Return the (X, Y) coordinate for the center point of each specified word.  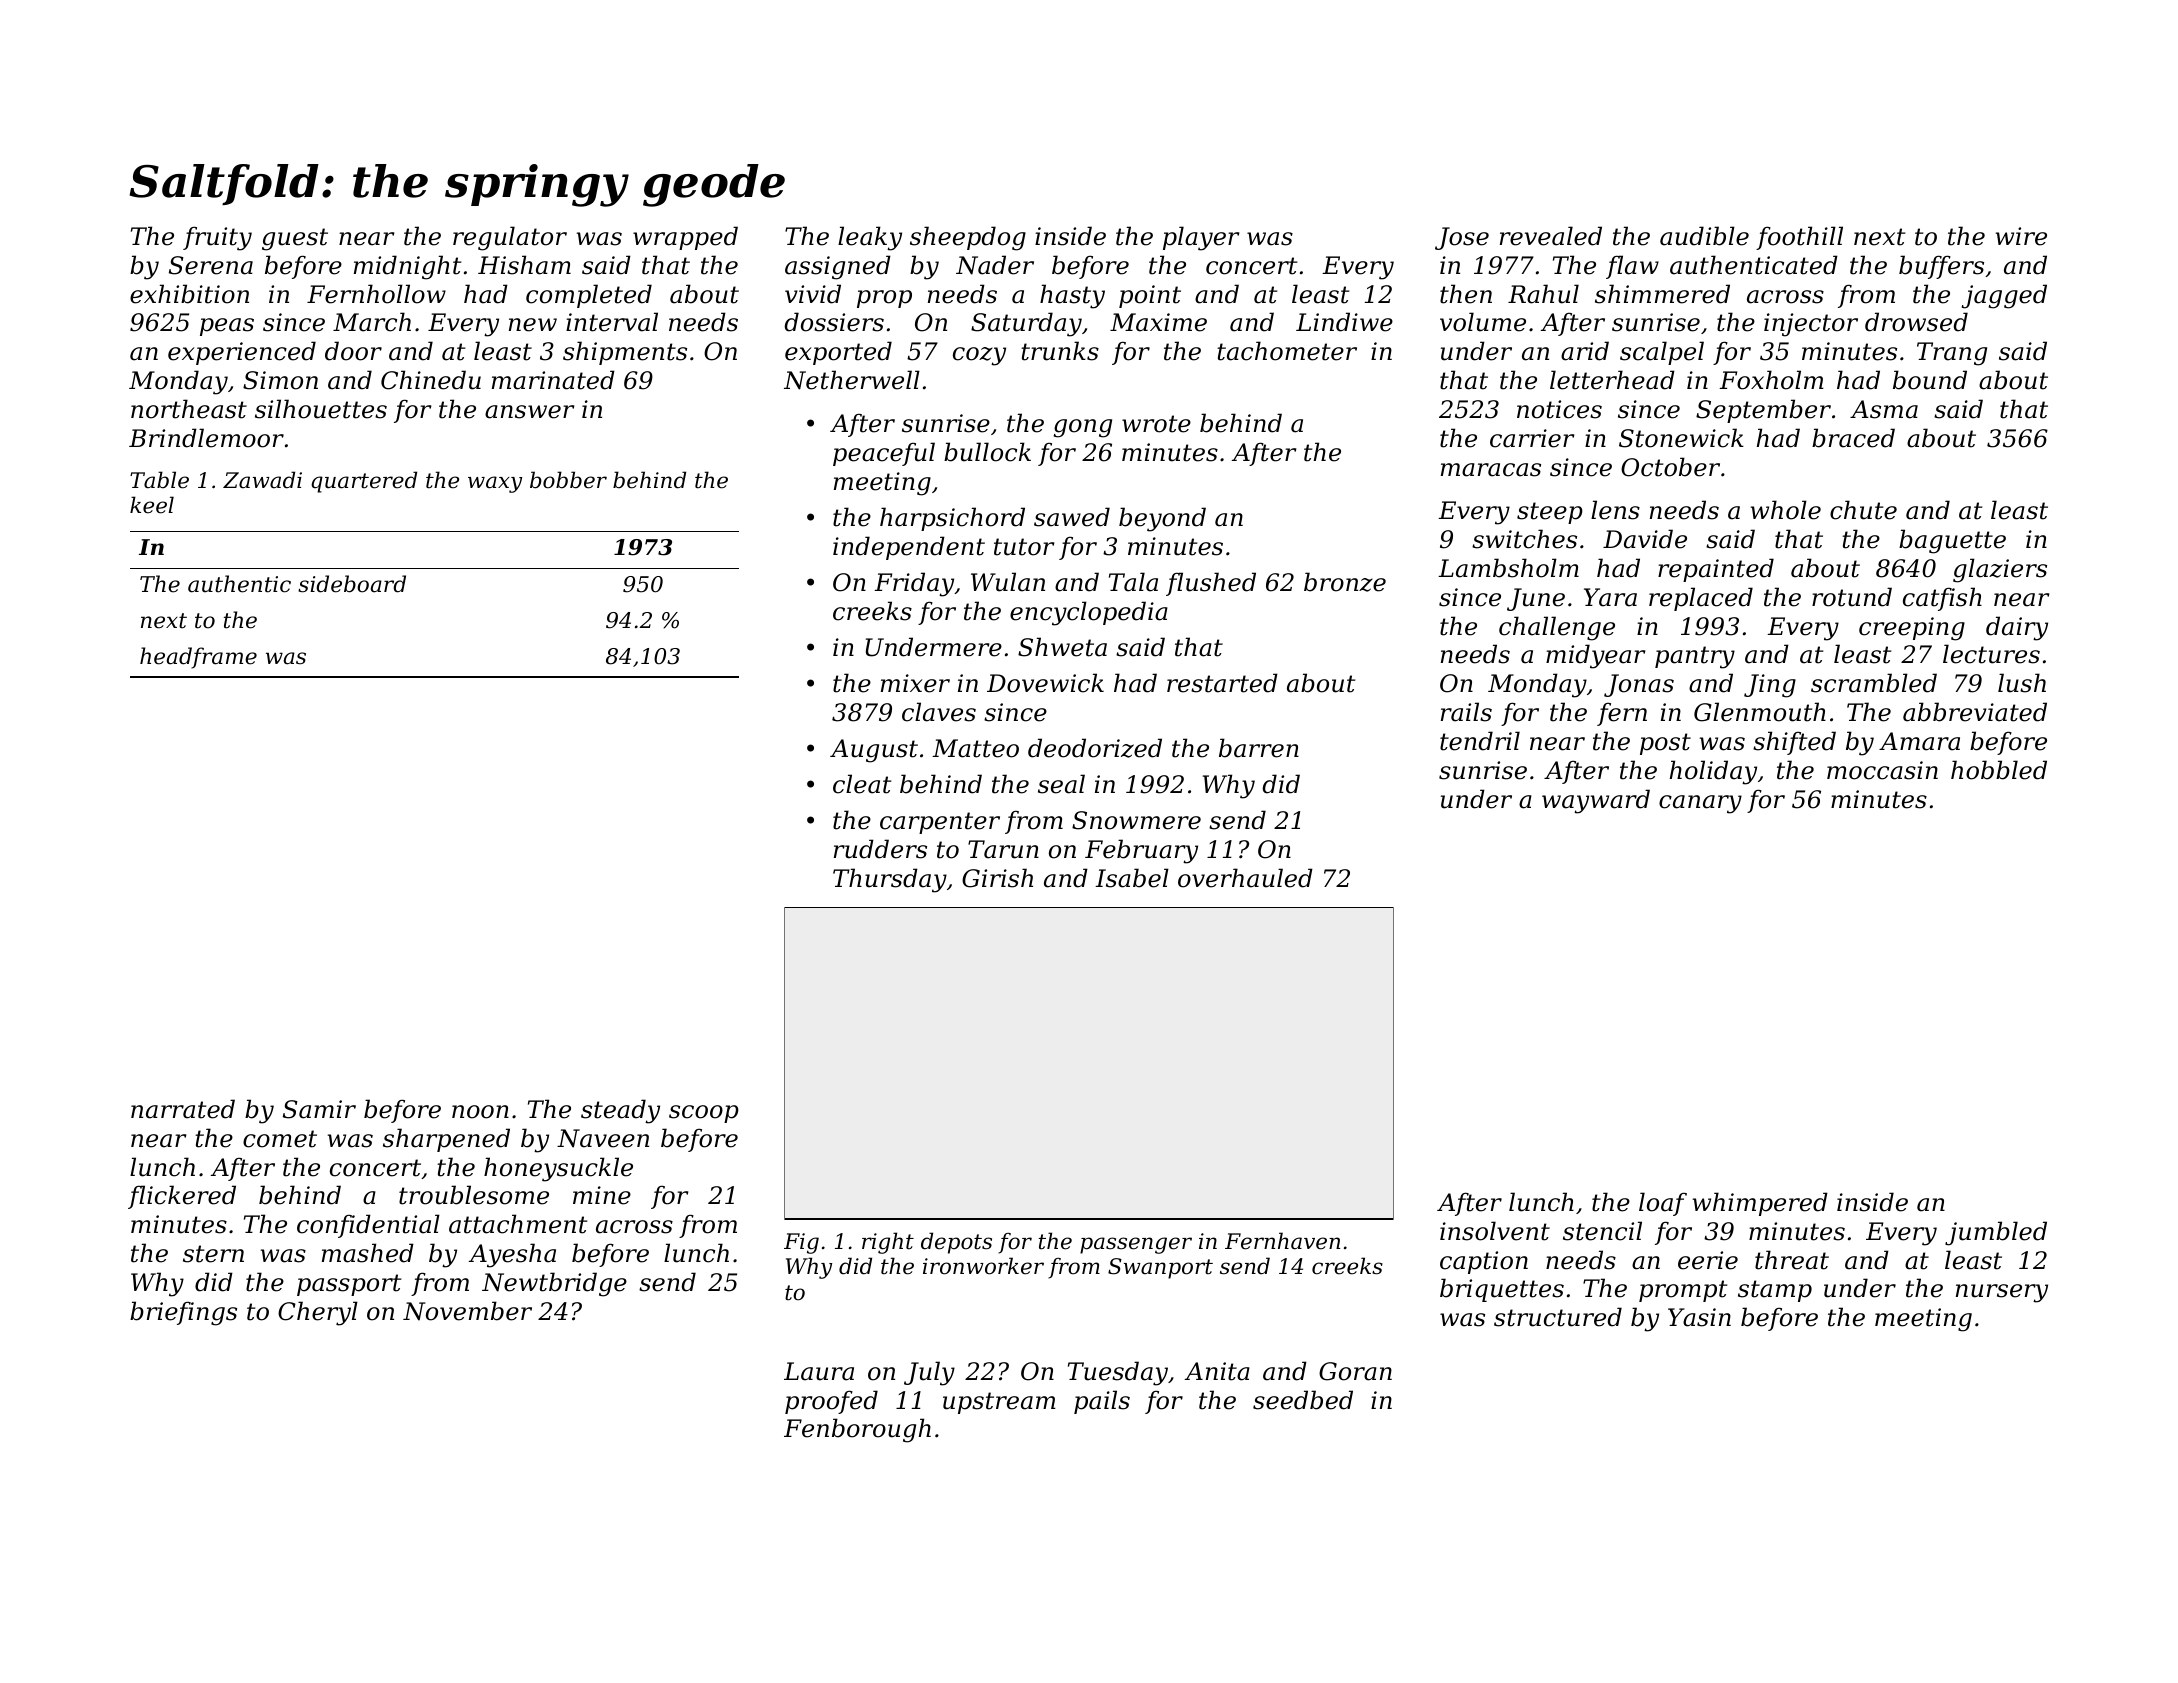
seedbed (1303, 1400)
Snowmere (1136, 820)
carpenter (940, 823)
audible (1704, 236)
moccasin (1882, 770)
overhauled (1245, 878)
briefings (183, 1313)
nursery (2002, 1293)
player (1201, 238)
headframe (198, 658)
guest (295, 239)
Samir (319, 1109)
